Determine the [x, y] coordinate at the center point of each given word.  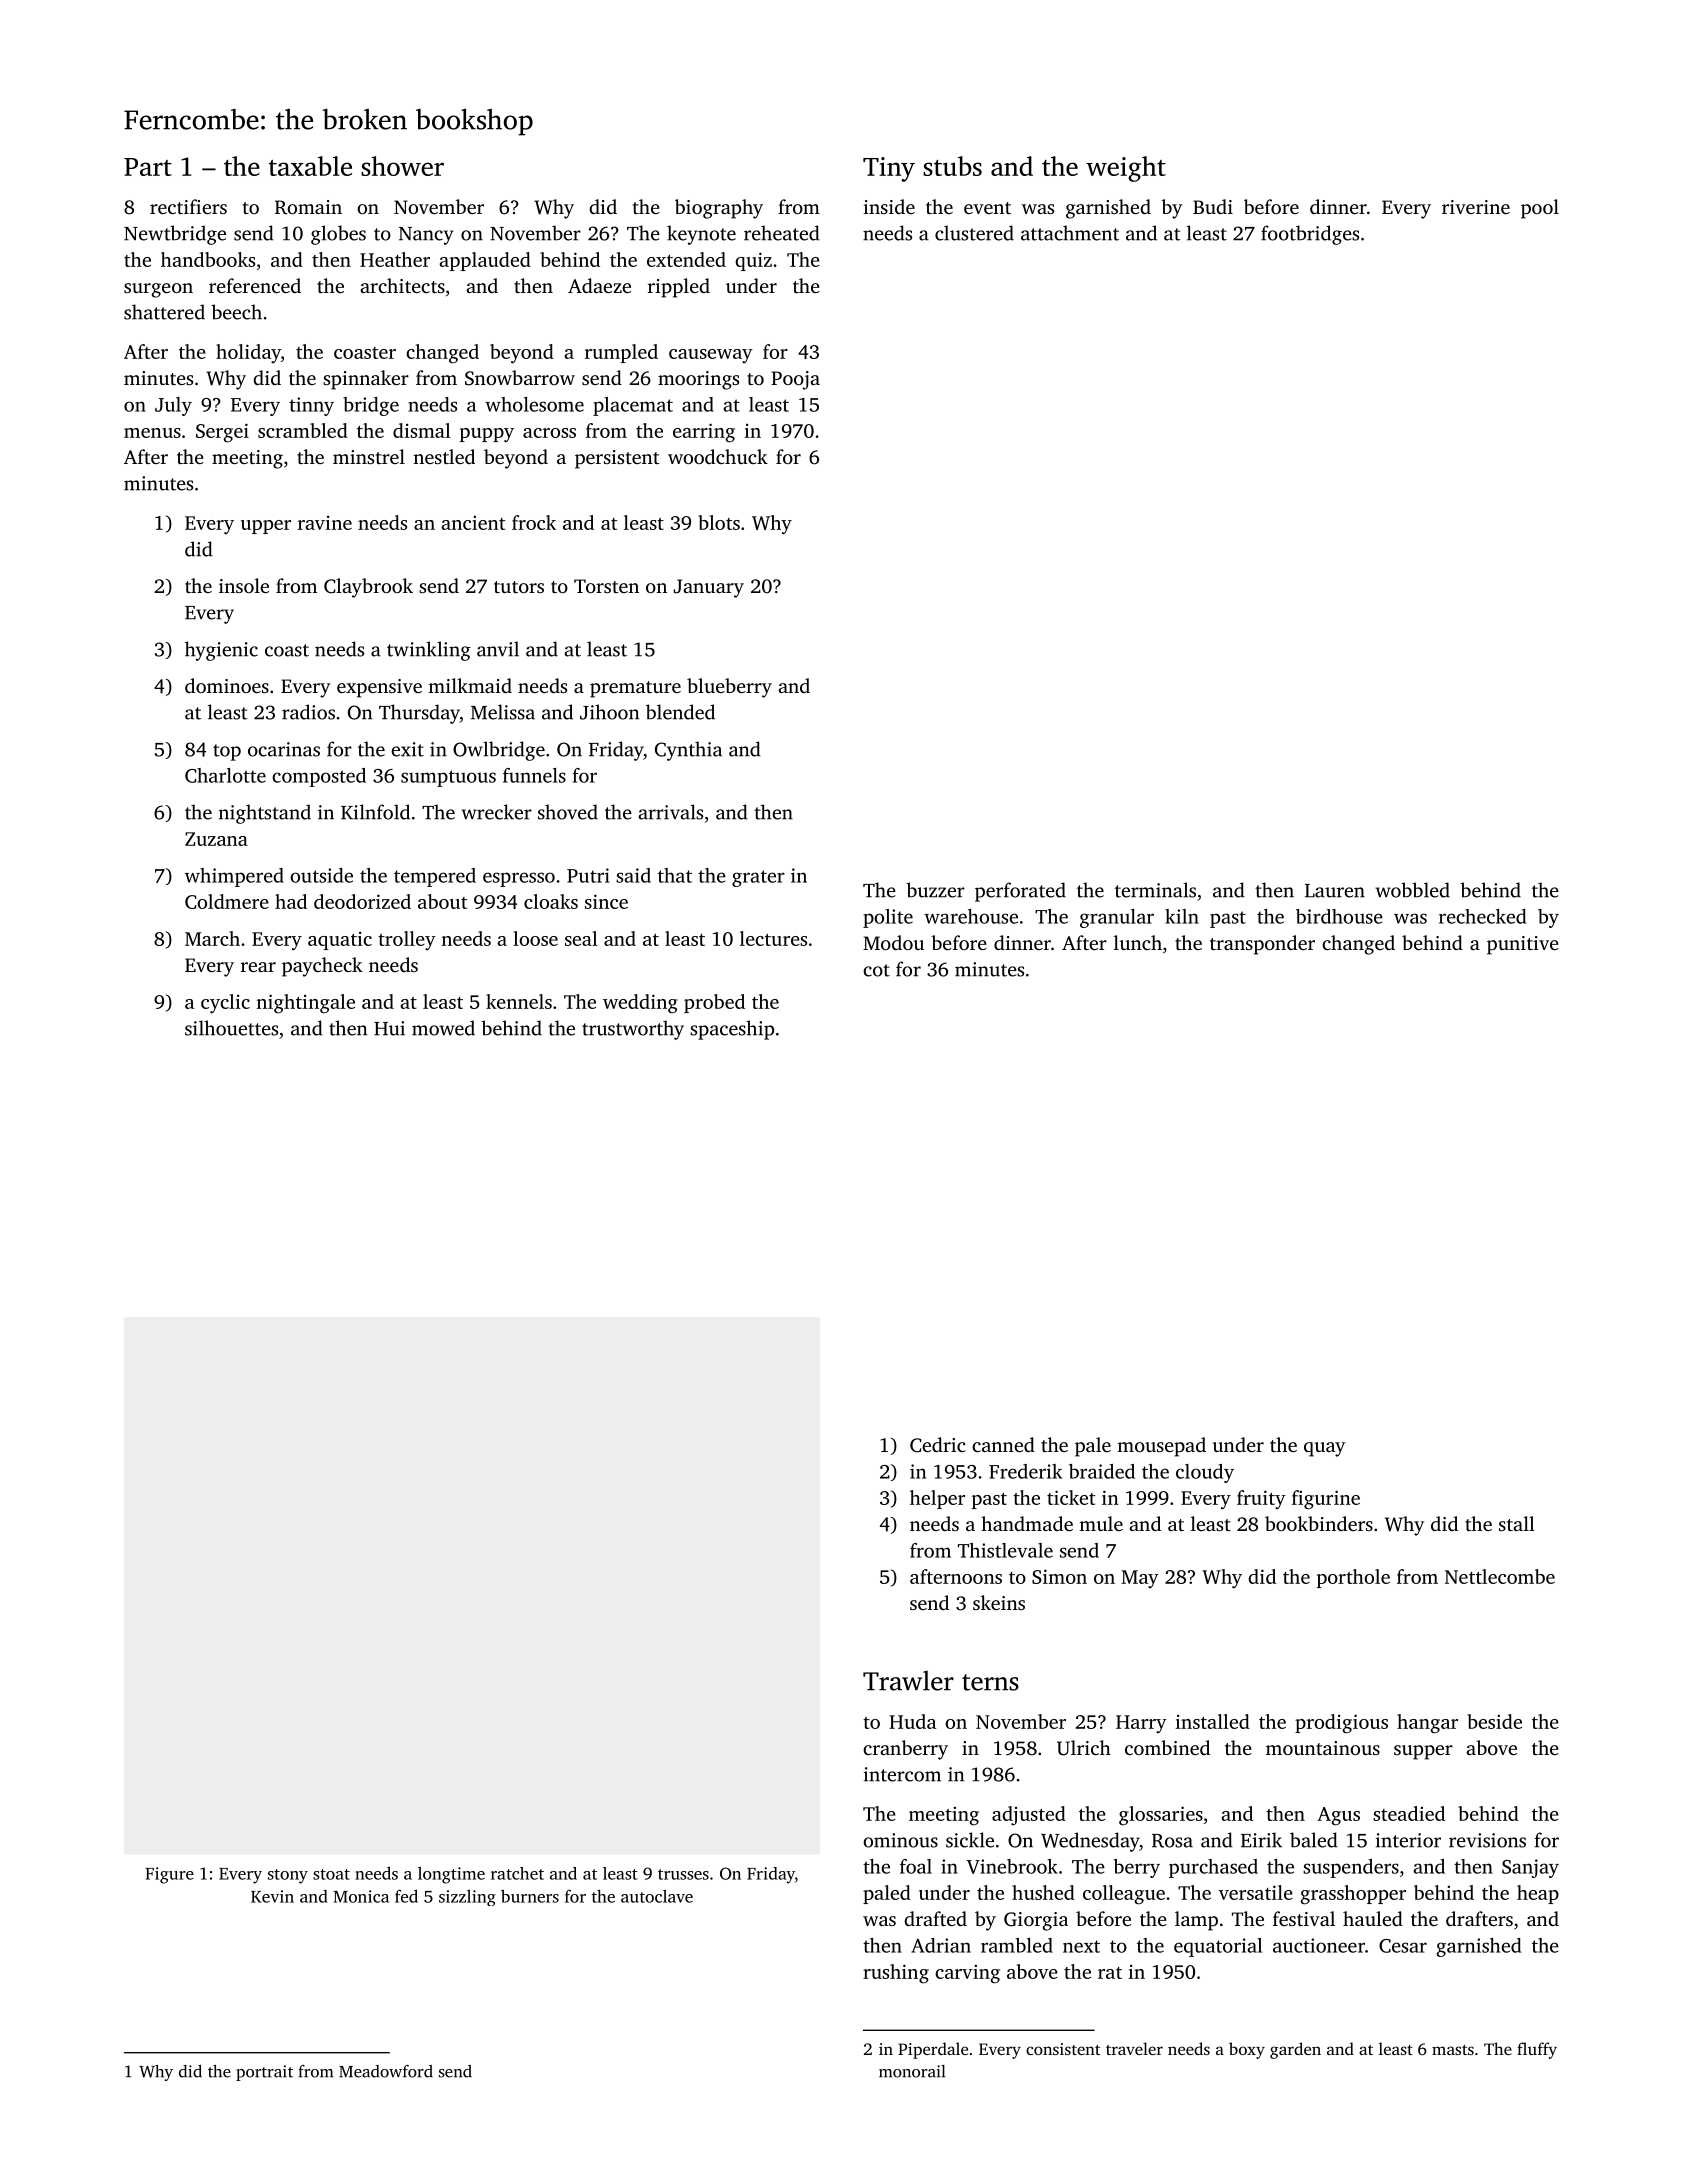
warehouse [971, 916]
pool [1540, 209]
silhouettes [231, 1028]
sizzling [467, 1897]
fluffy [1537, 2050]
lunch [1138, 942]
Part [148, 167]
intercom [902, 1774]
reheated [782, 233]
